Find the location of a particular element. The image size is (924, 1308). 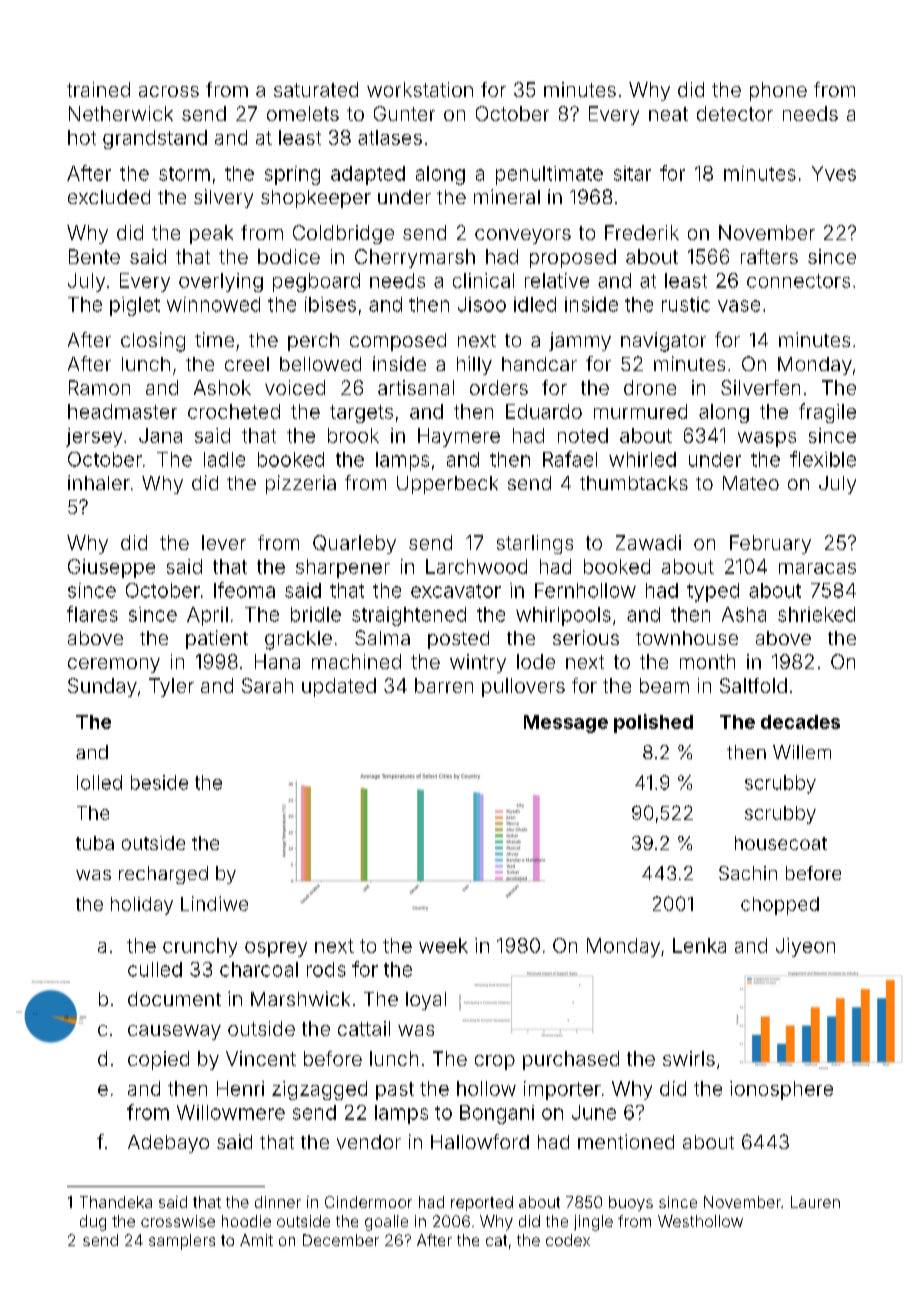

crocheted is located at coordinates (234, 411).
